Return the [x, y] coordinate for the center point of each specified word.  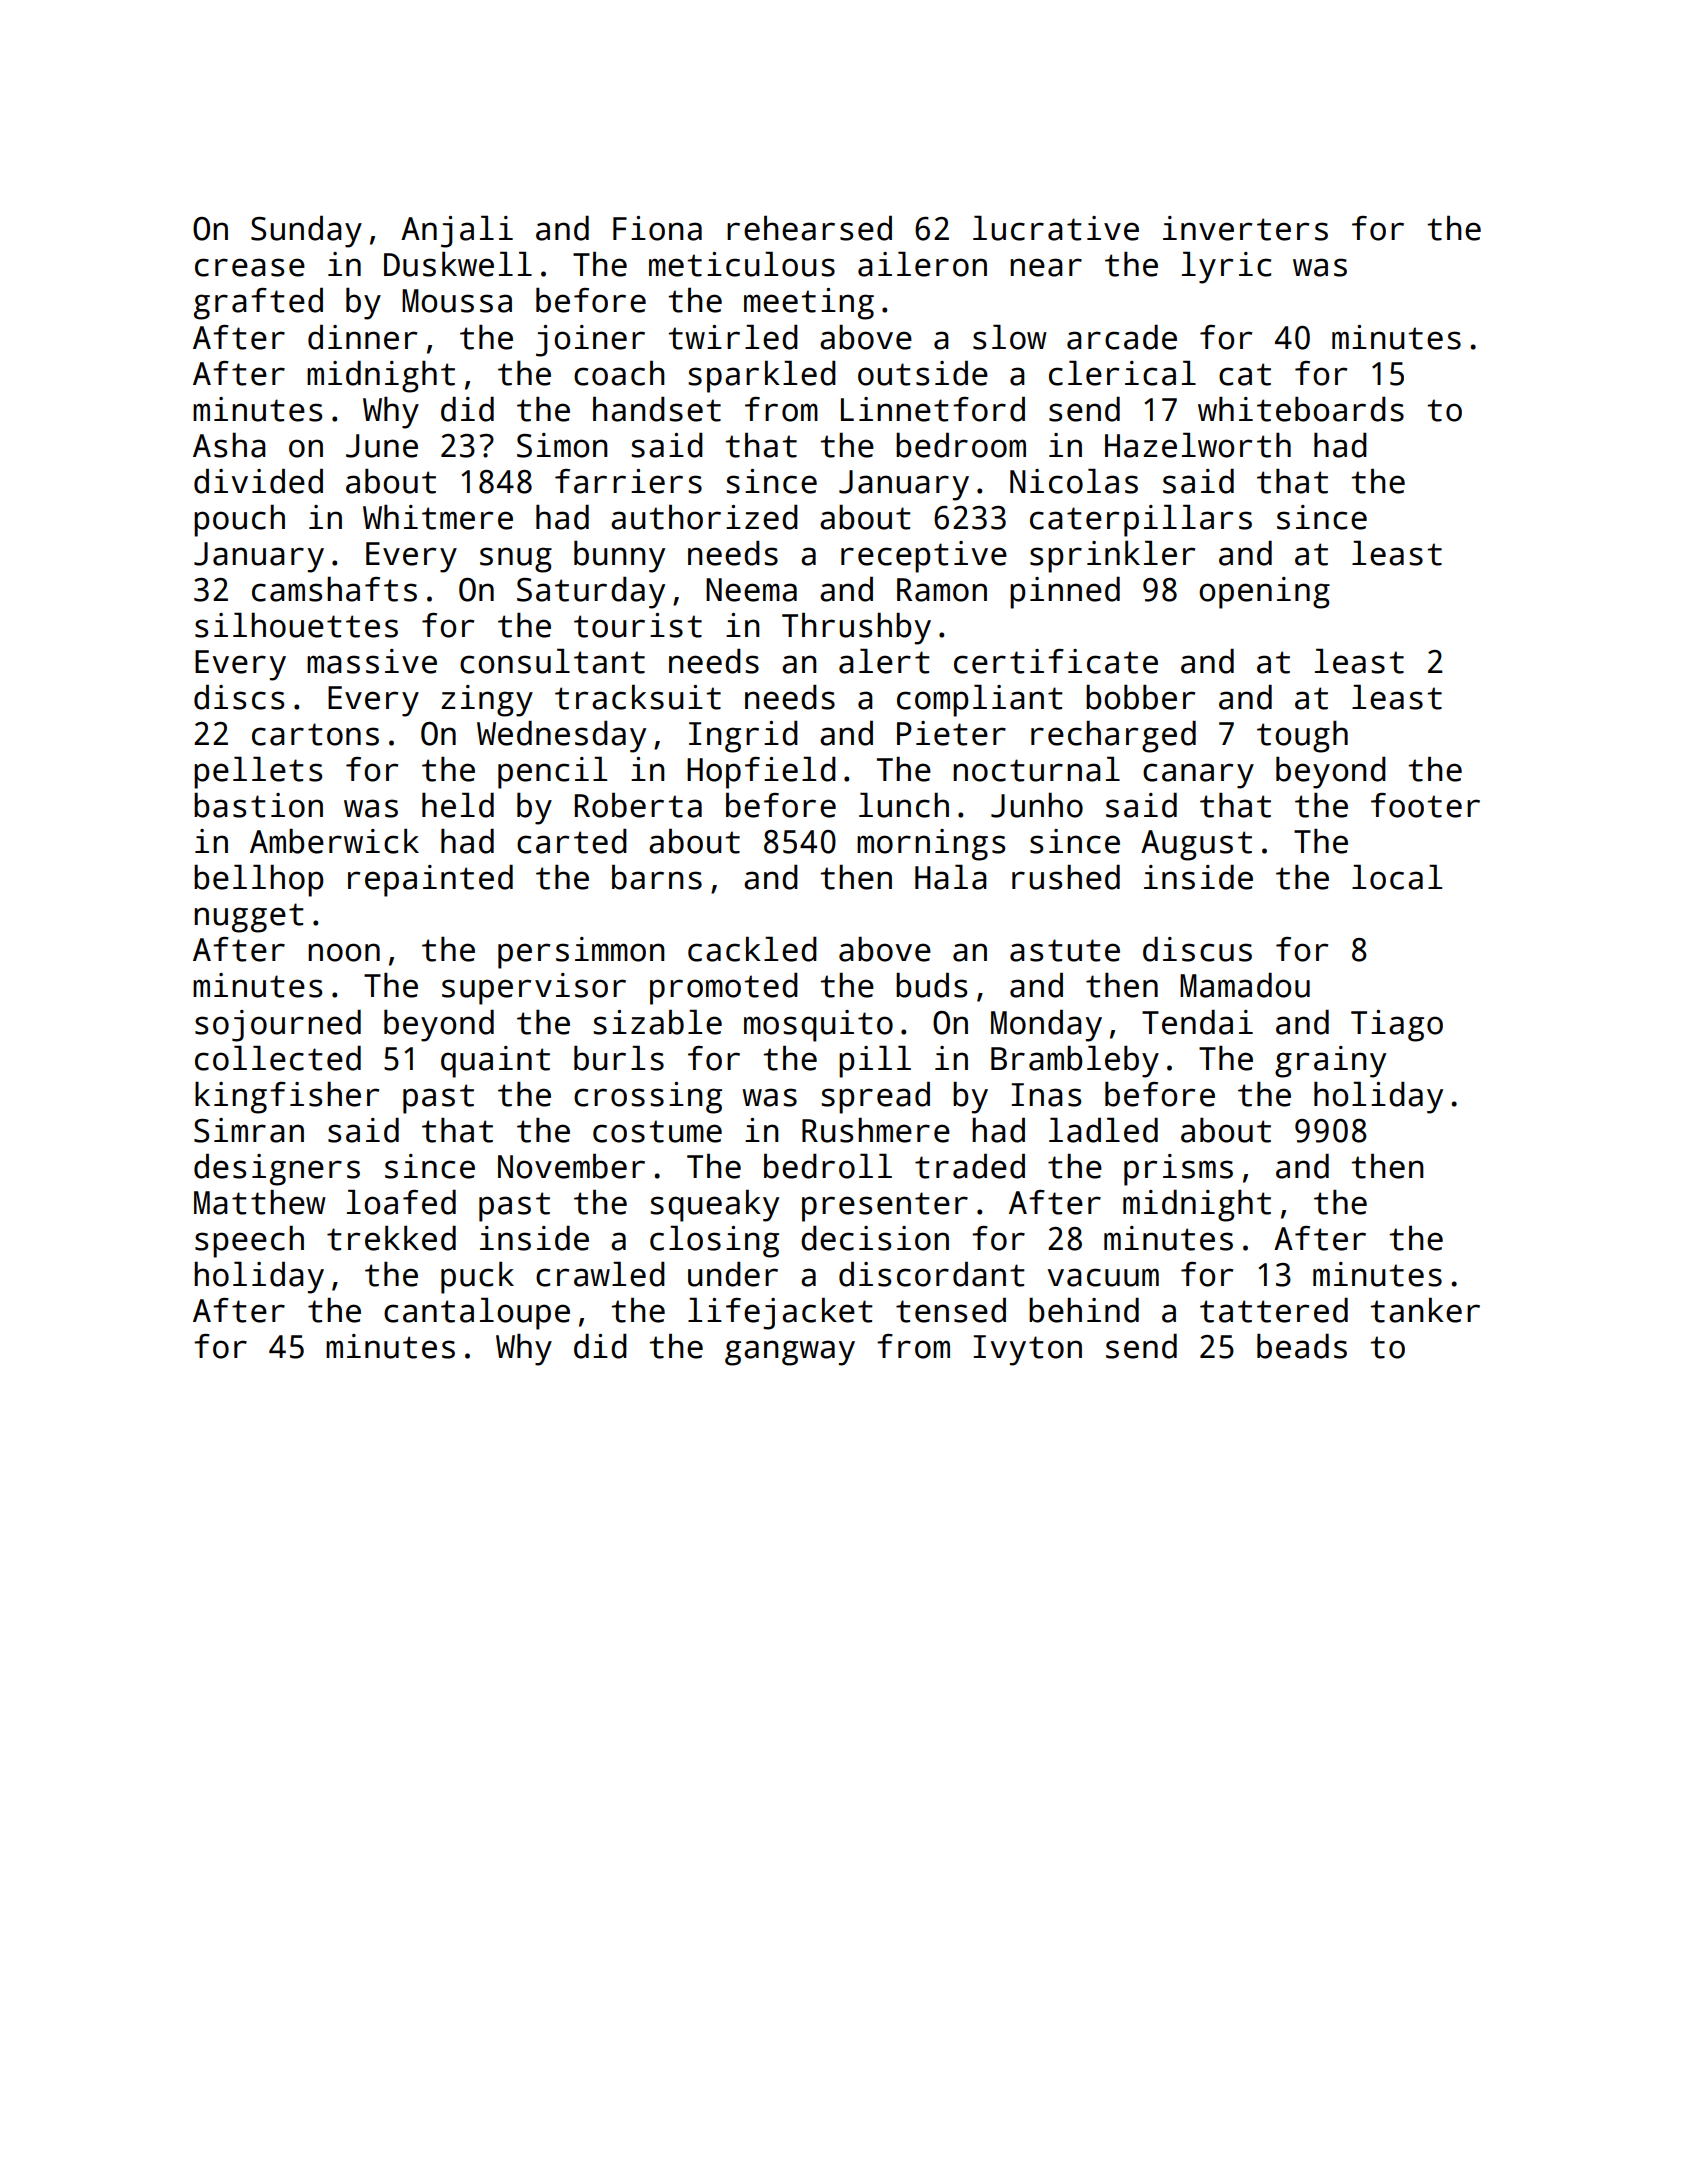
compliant [980, 700]
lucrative [1056, 228]
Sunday [306, 231]
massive [372, 661]
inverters [1245, 228]
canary [1198, 776]
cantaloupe [477, 1313]
